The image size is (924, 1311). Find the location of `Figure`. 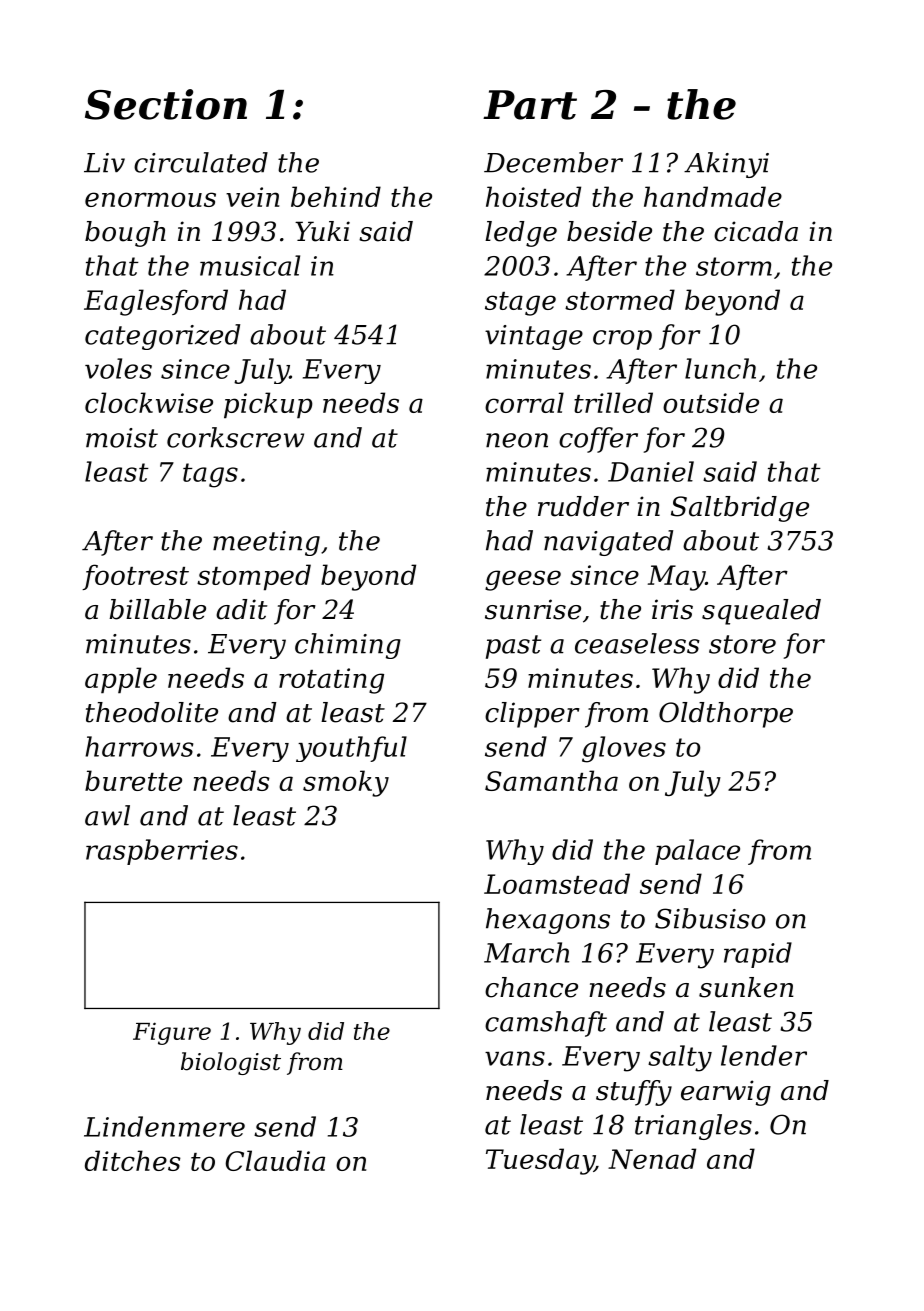

Figure is located at coordinates (172, 1033).
